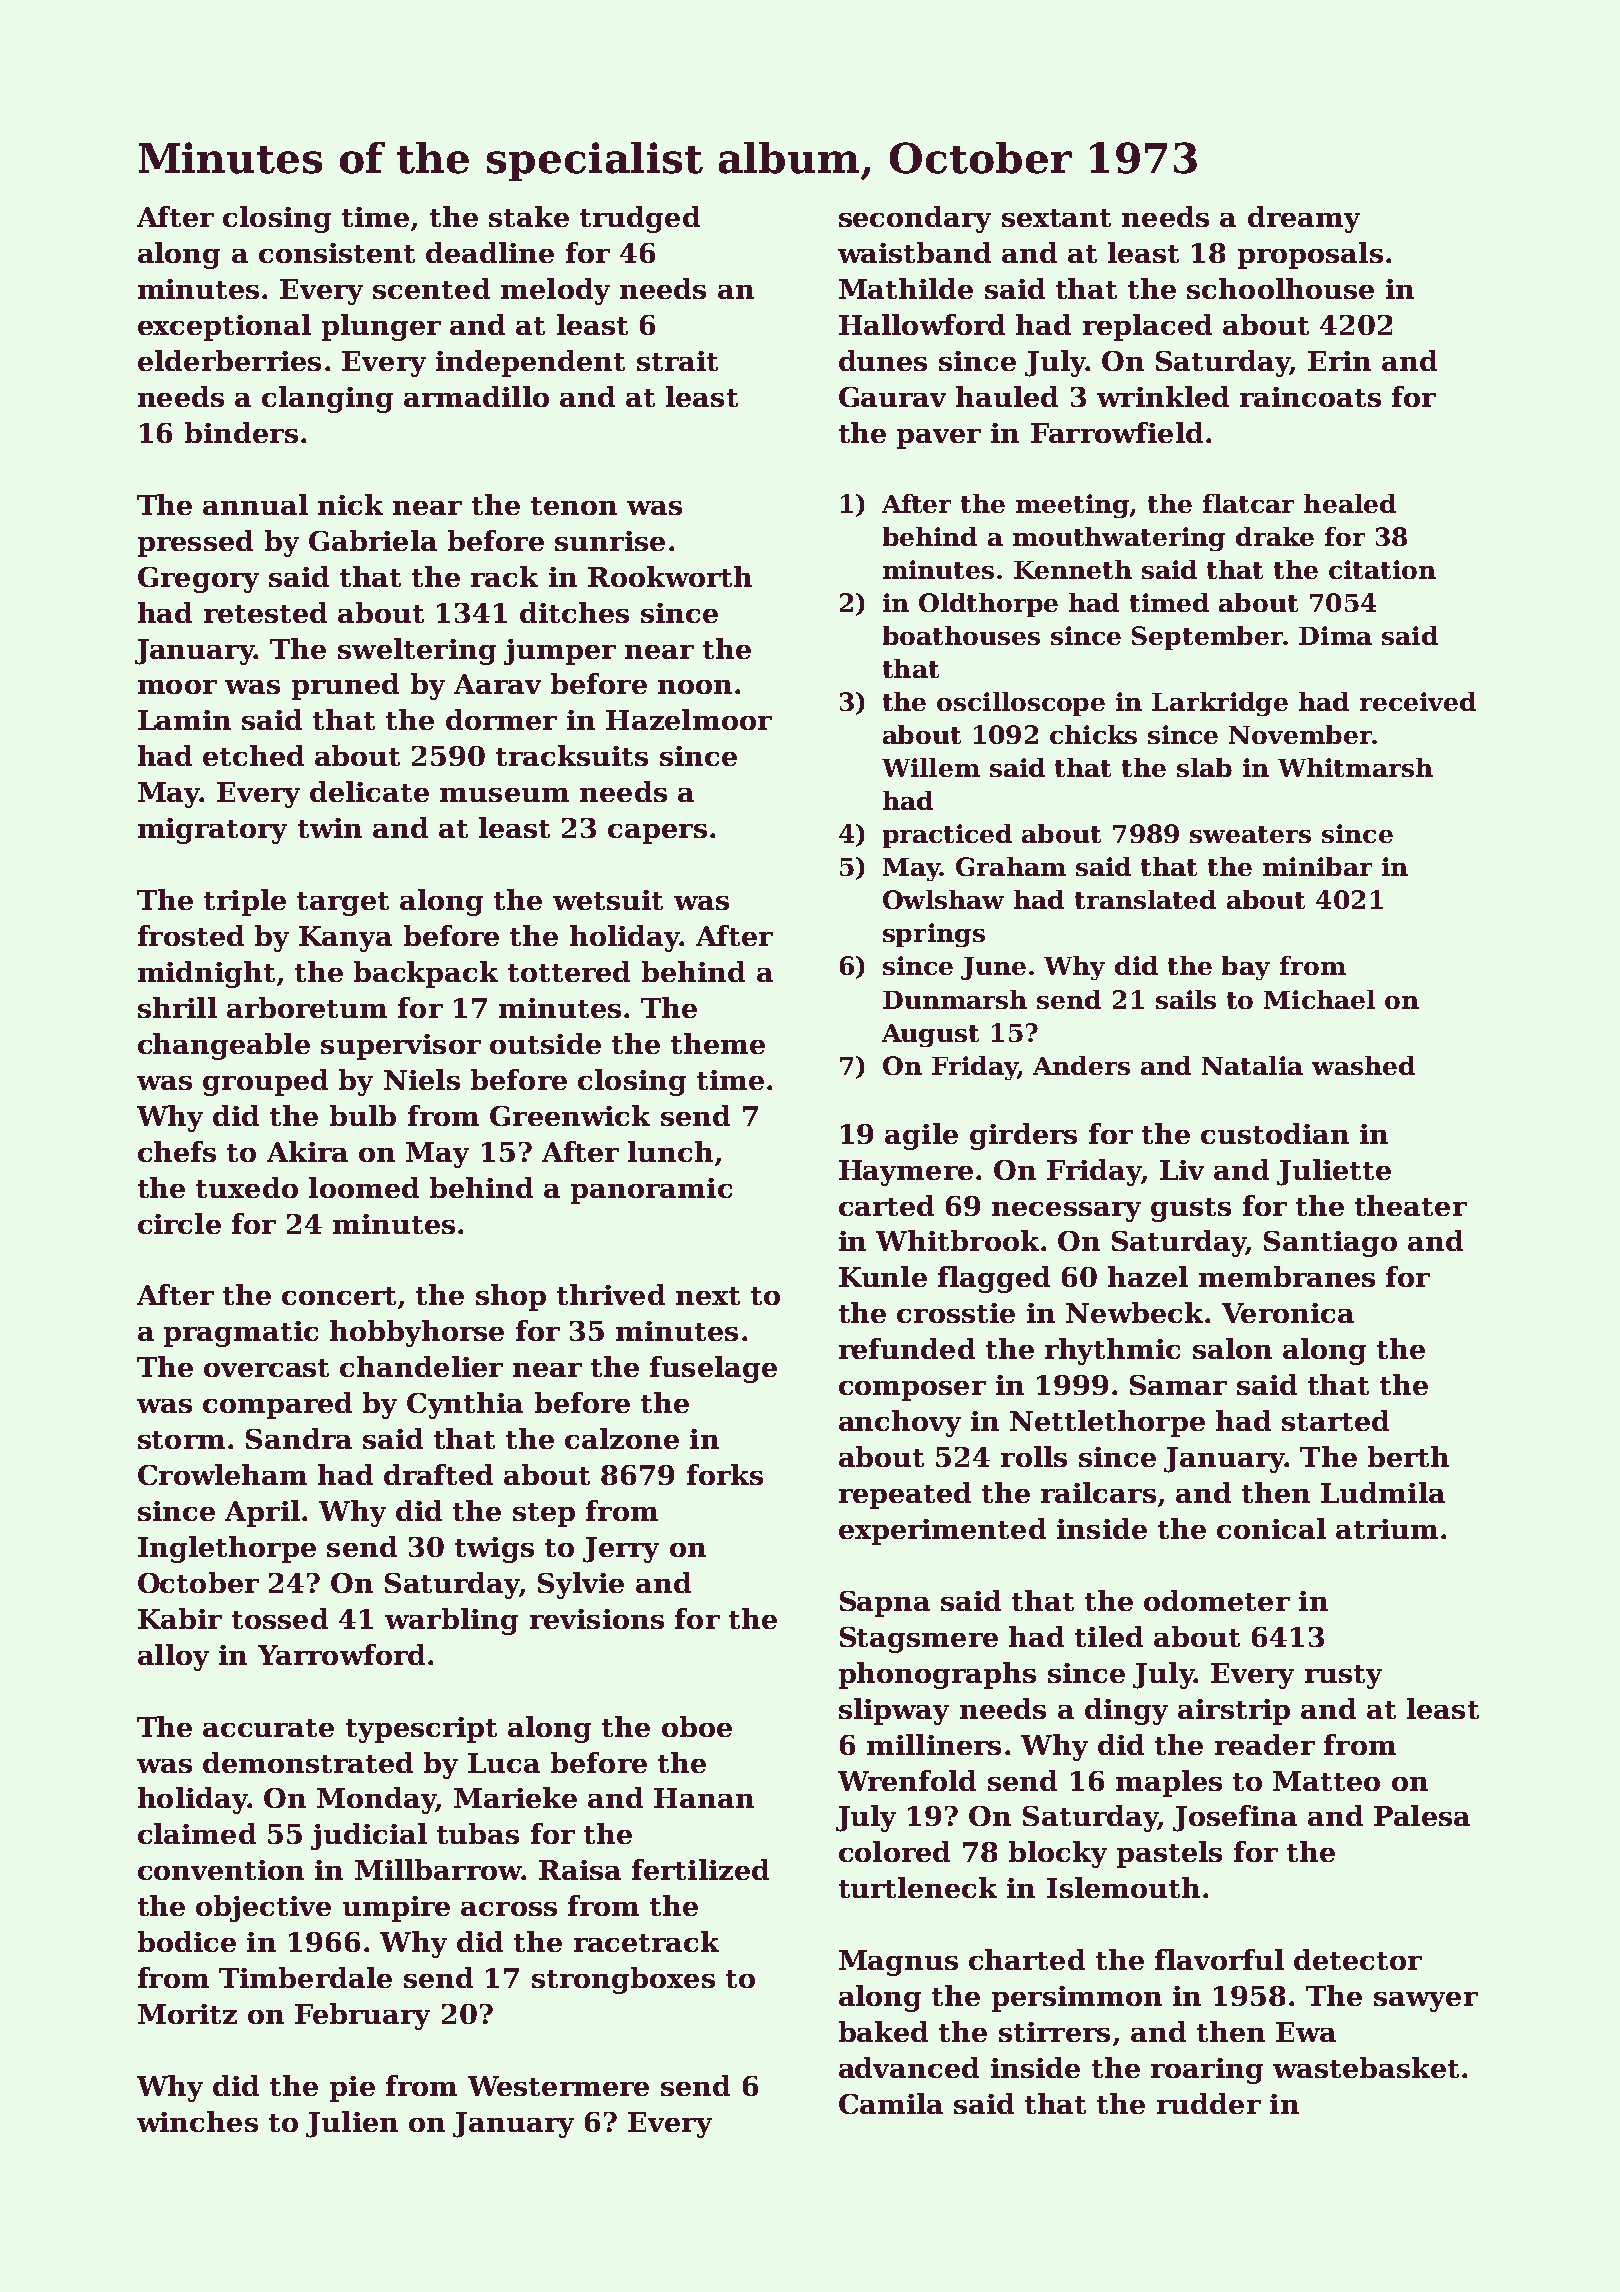  Describe the element at coordinates (1418, 701) in the document. I see `received` at that location.
